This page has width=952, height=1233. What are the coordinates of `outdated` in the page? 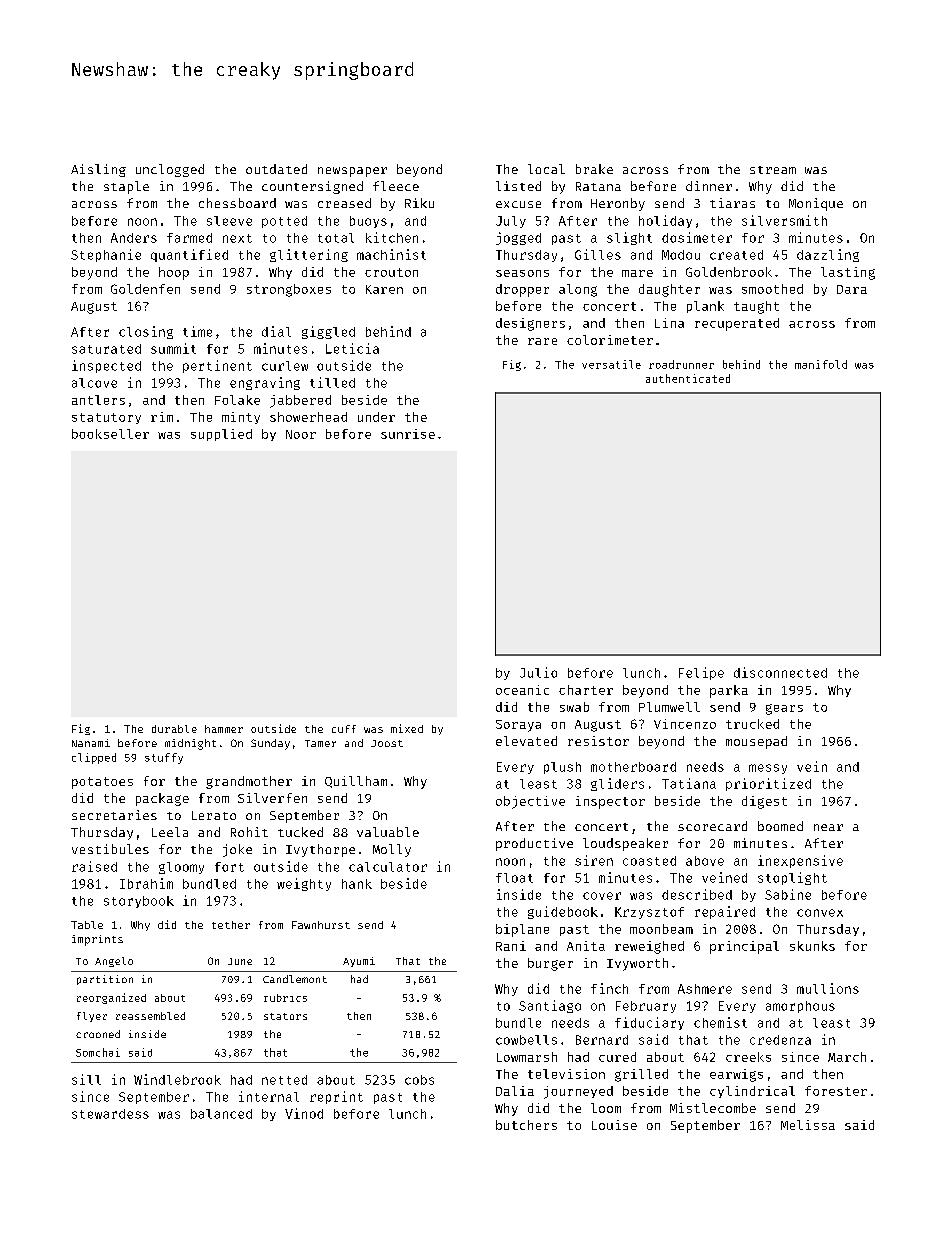 It's located at (276, 169).
